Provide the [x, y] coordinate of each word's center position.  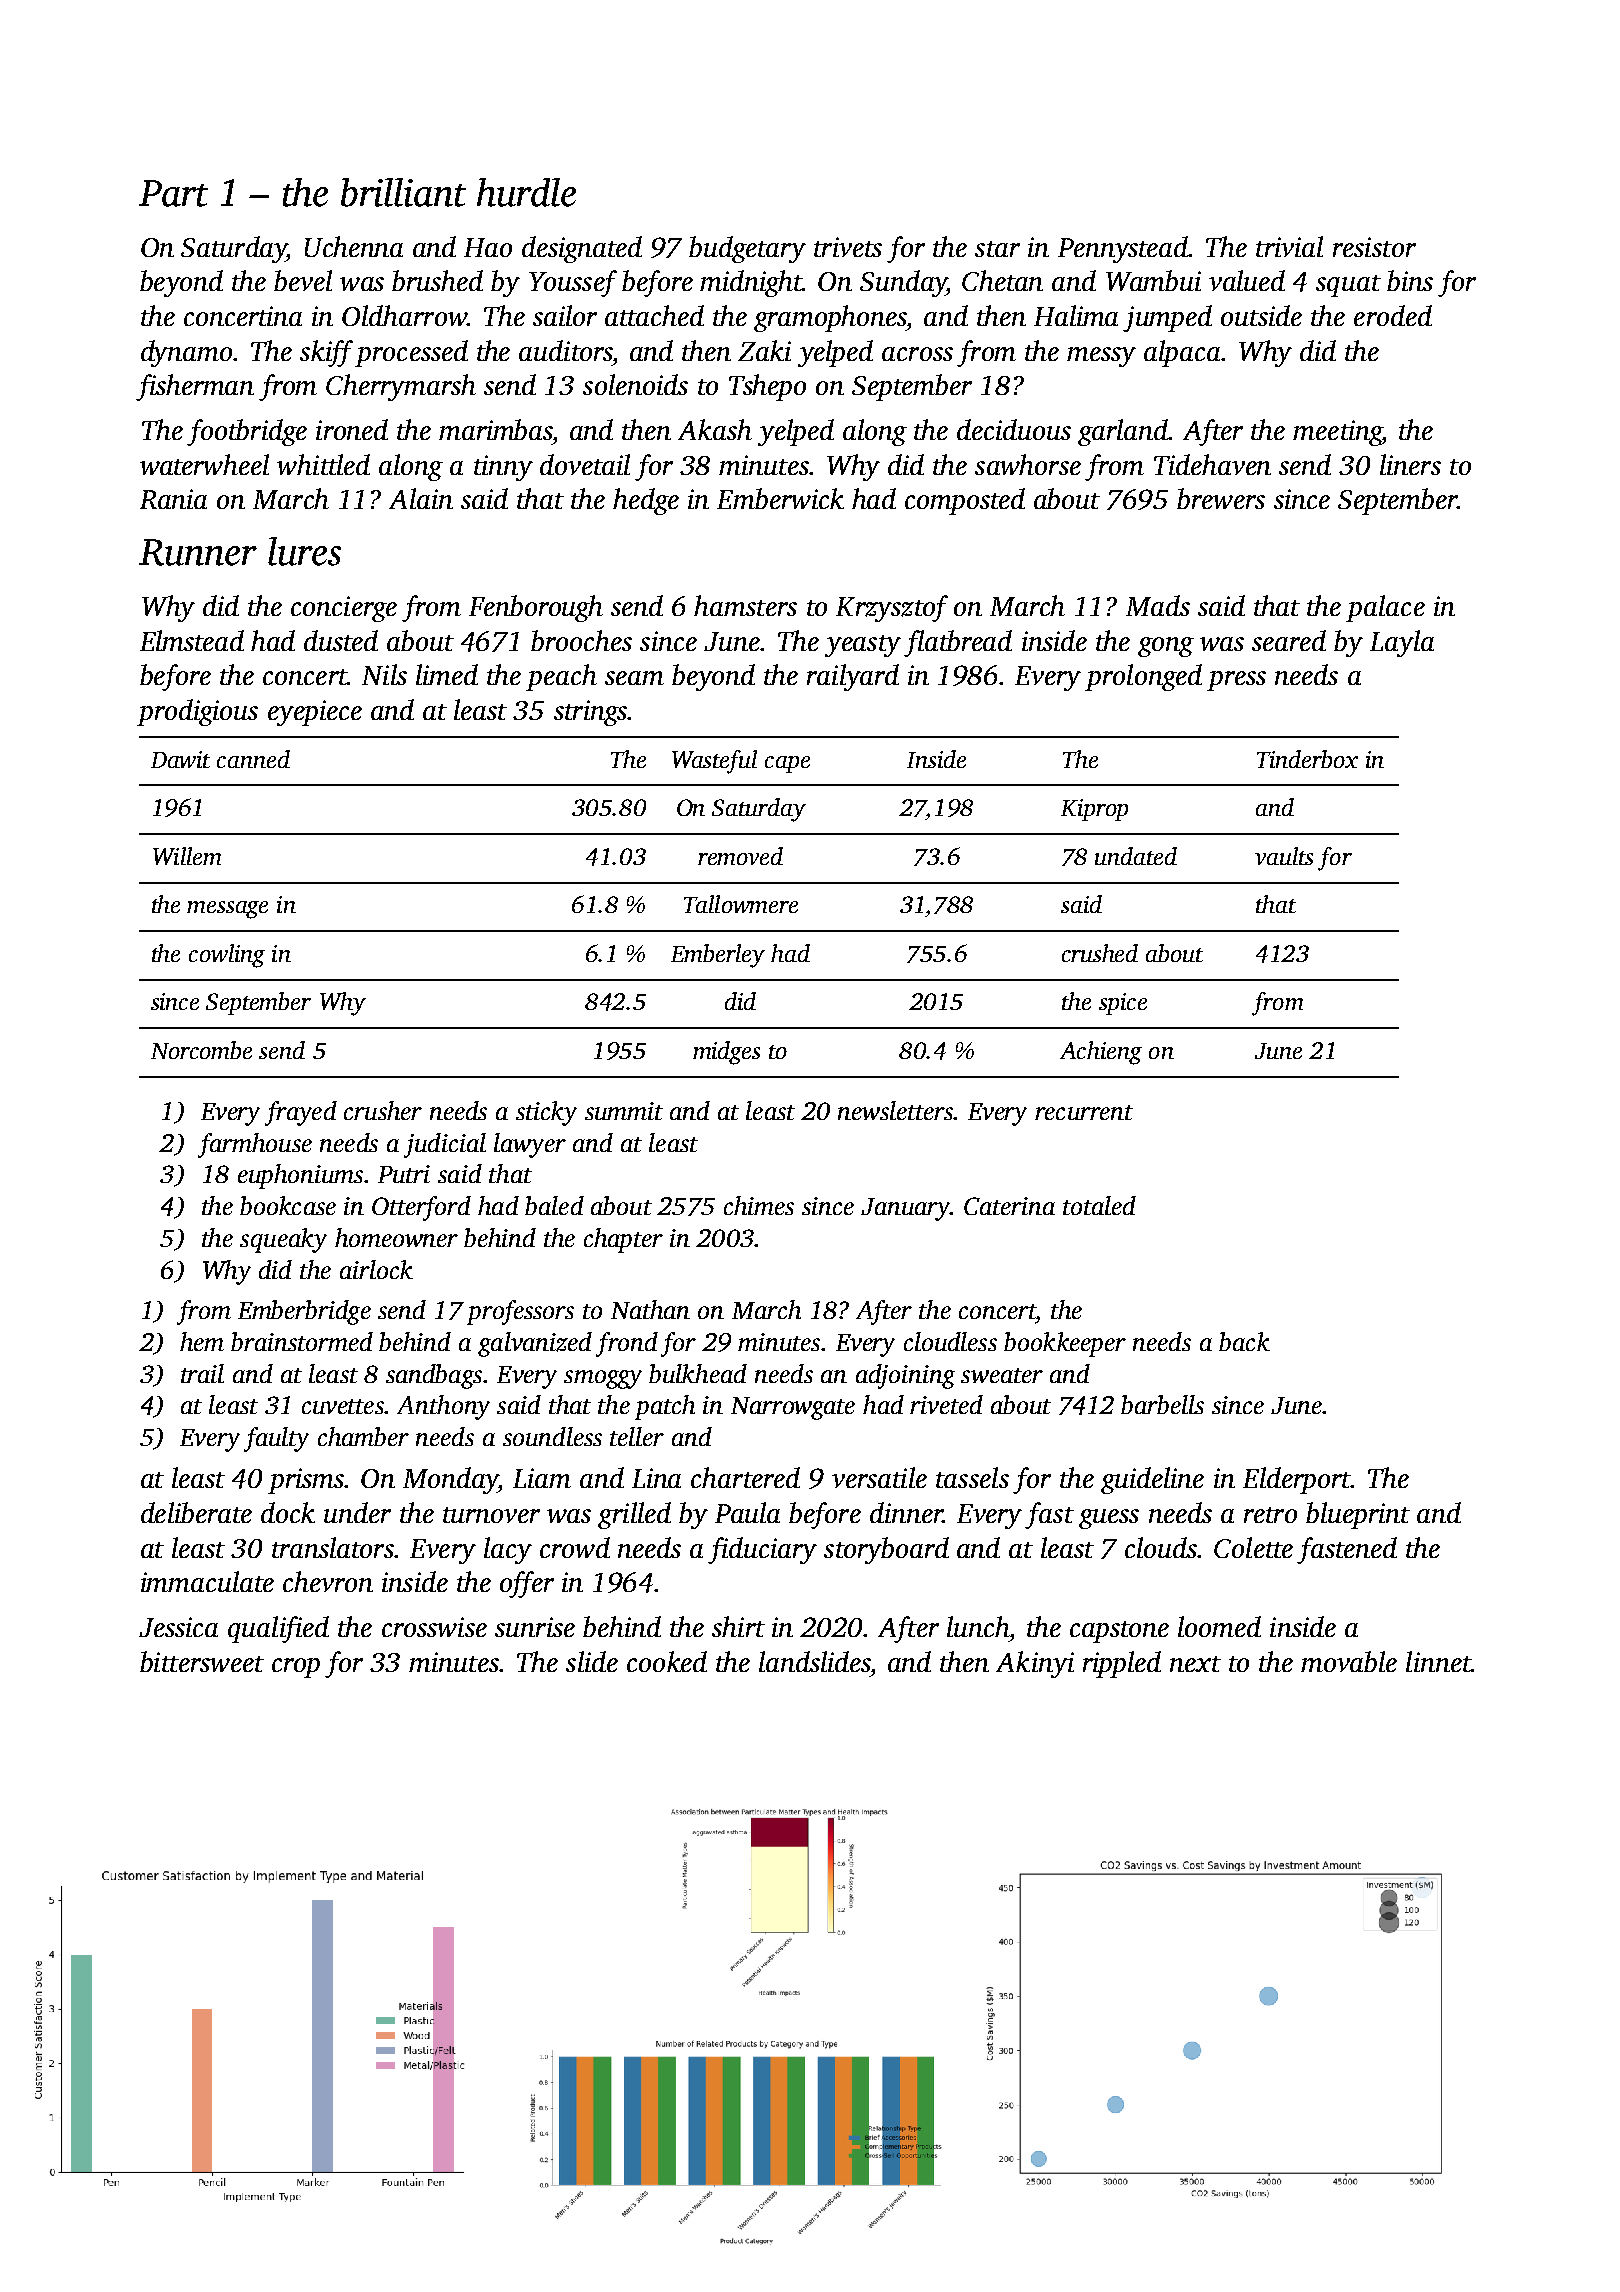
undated [1136, 856]
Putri [404, 1174]
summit [624, 1111]
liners [1410, 464]
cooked [667, 1661]
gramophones [830, 318]
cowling [227, 956]
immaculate [207, 1581]
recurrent [1084, 1112]
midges [726, 1053]
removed [740, 856]
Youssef [573, 283]
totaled [1099, 1205]
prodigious [197, 712]
